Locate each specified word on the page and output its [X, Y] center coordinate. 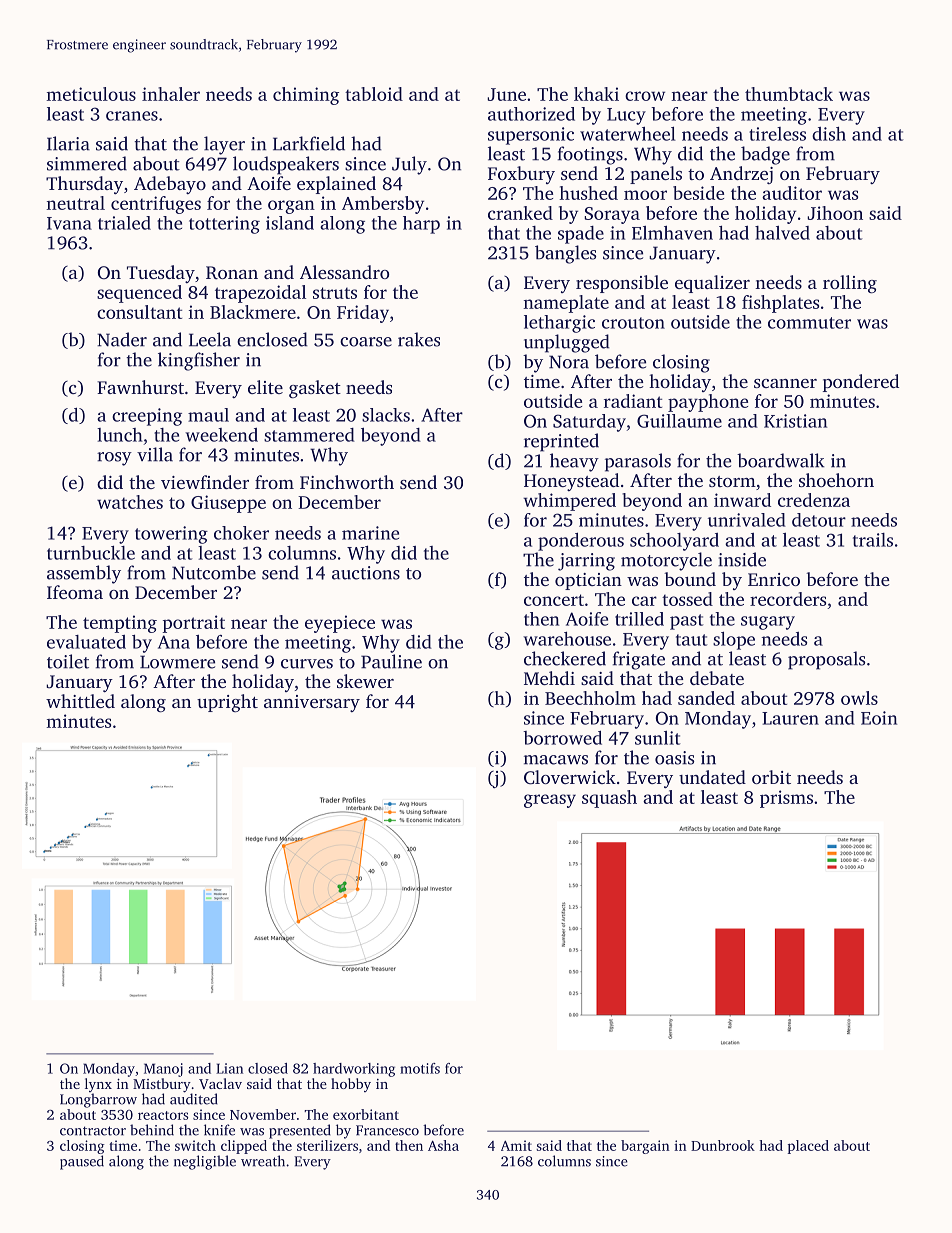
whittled [80, 701]
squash [609, 799]
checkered [565, 658]
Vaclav [220, 1083]
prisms [786, 799]
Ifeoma [75, 592]
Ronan [232, 273]
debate [717, 678]
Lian [229, 1068]
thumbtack [789, 94]
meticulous [91, 94]
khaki [596, 94]
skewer [365, 681]
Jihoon [835, 213]
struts [335, 293]
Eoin [879, 718]
